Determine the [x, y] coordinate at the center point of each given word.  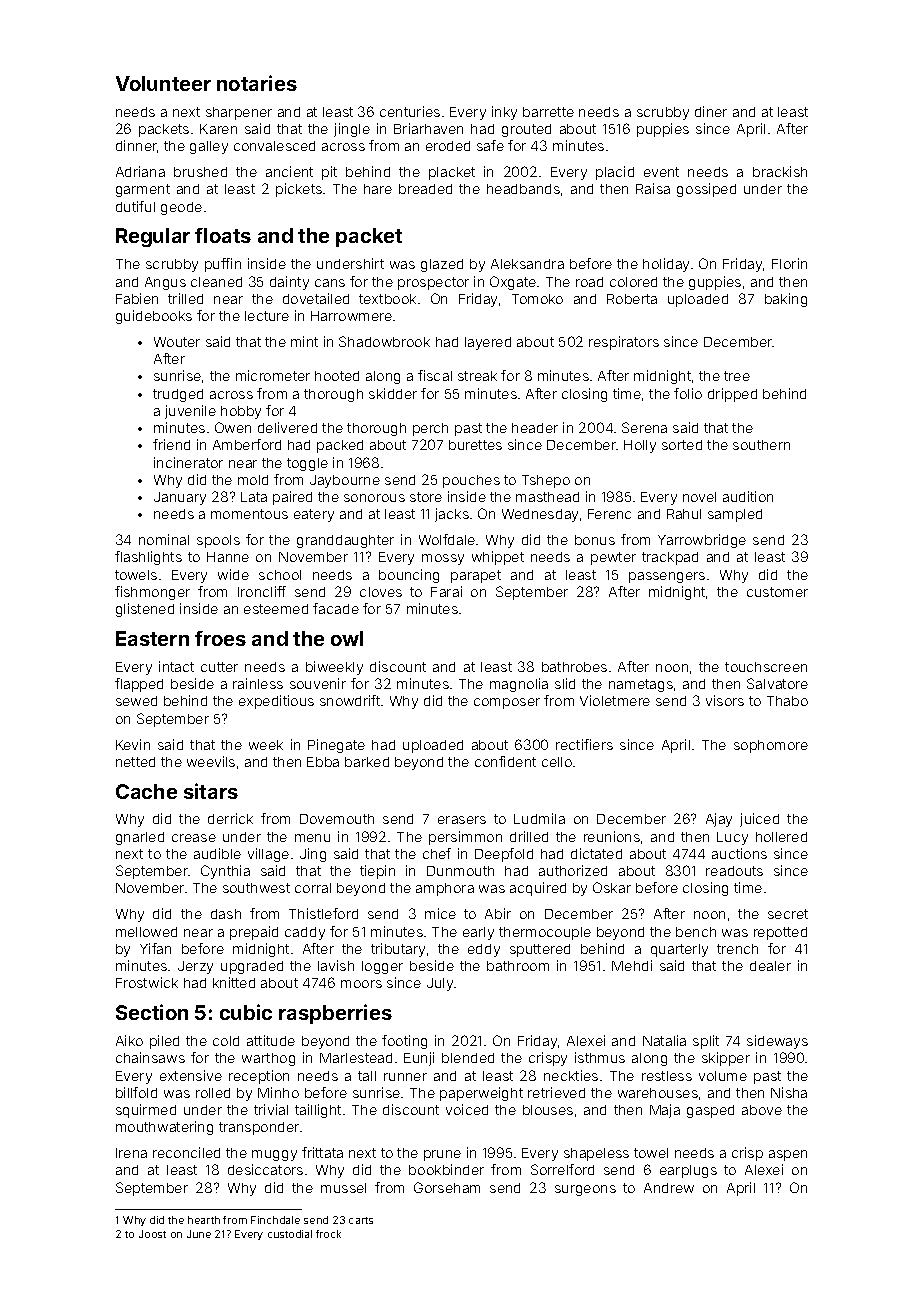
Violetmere [615, 700]
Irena [131, 1153]
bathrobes [574, 667]
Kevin [133, 744]
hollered [781, 837]
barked [367, 762]
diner [711, 111]
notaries [257, 83]
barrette [548, 112]
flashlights [148, 558]
